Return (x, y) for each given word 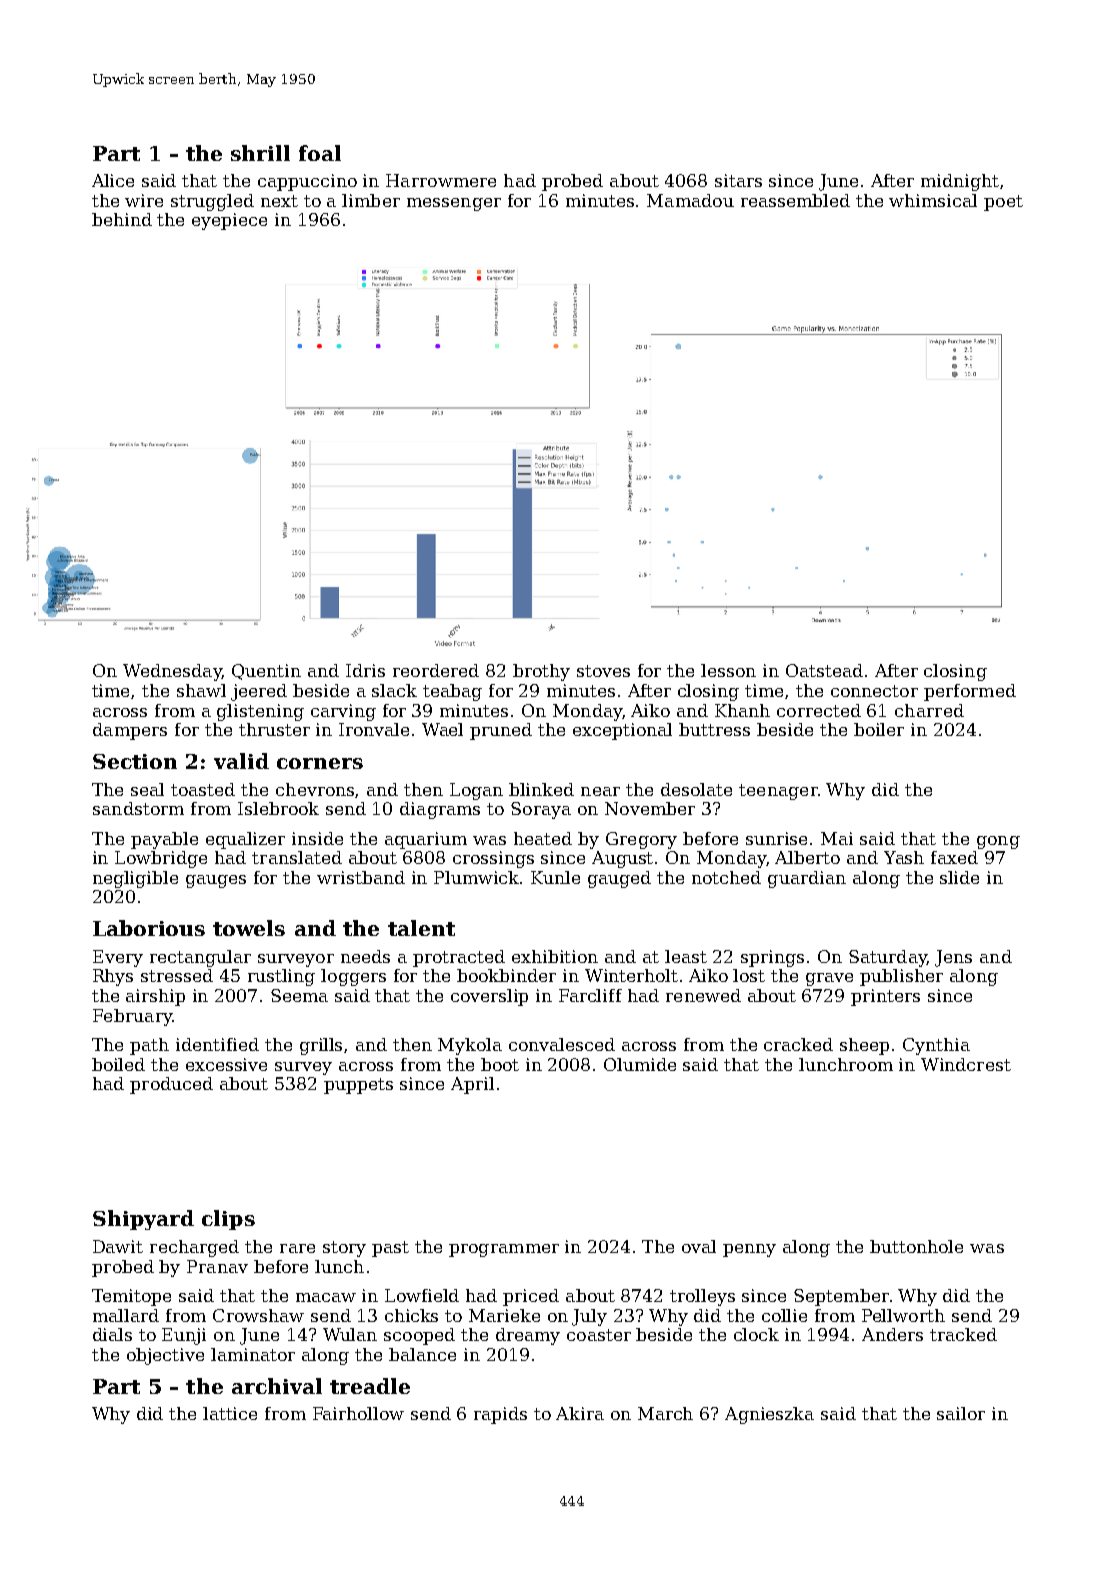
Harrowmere (441, 180)
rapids (500, 1415)
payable (164, 840)
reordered (436, 670)
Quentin (266, 672)
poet (1003, 203)
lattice (230, 1413)
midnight (960, 182)
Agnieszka (769, 1415)
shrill (260, 153)
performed (970, 692)
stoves (603, 671)
